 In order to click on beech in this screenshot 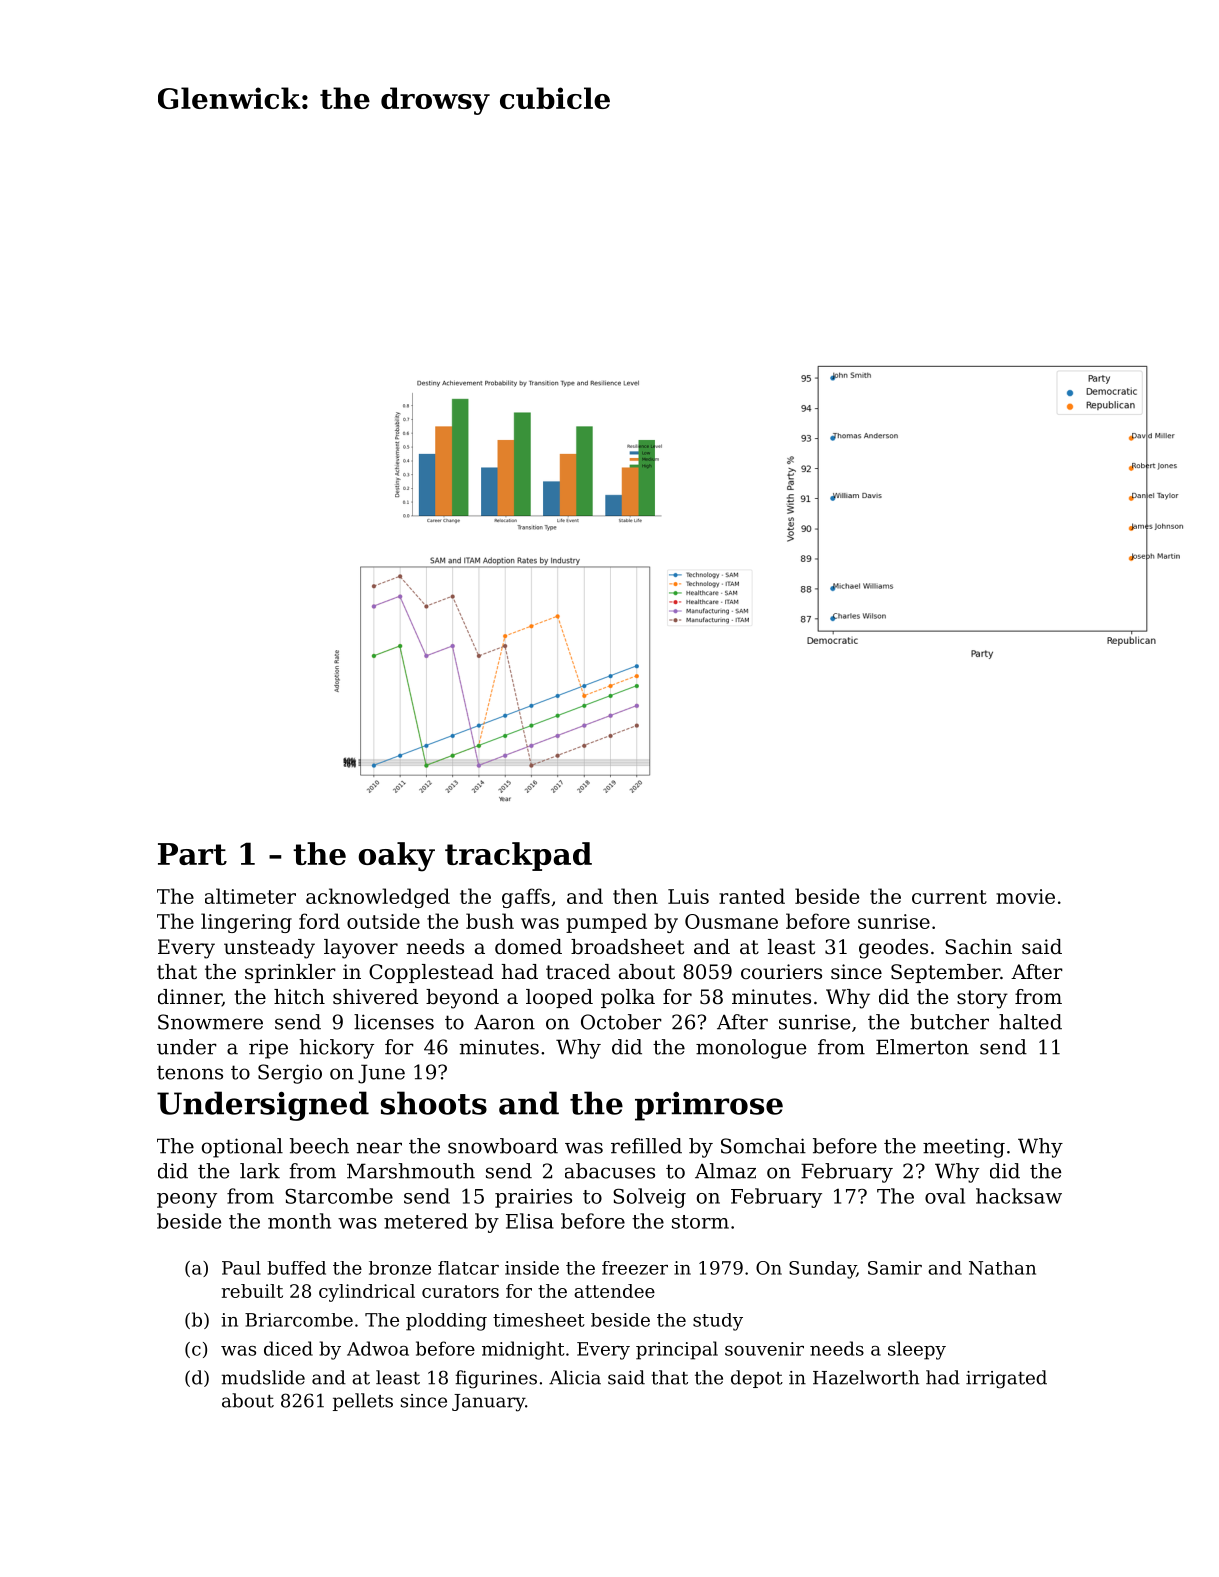, I will do `click(319, 1146)`.
